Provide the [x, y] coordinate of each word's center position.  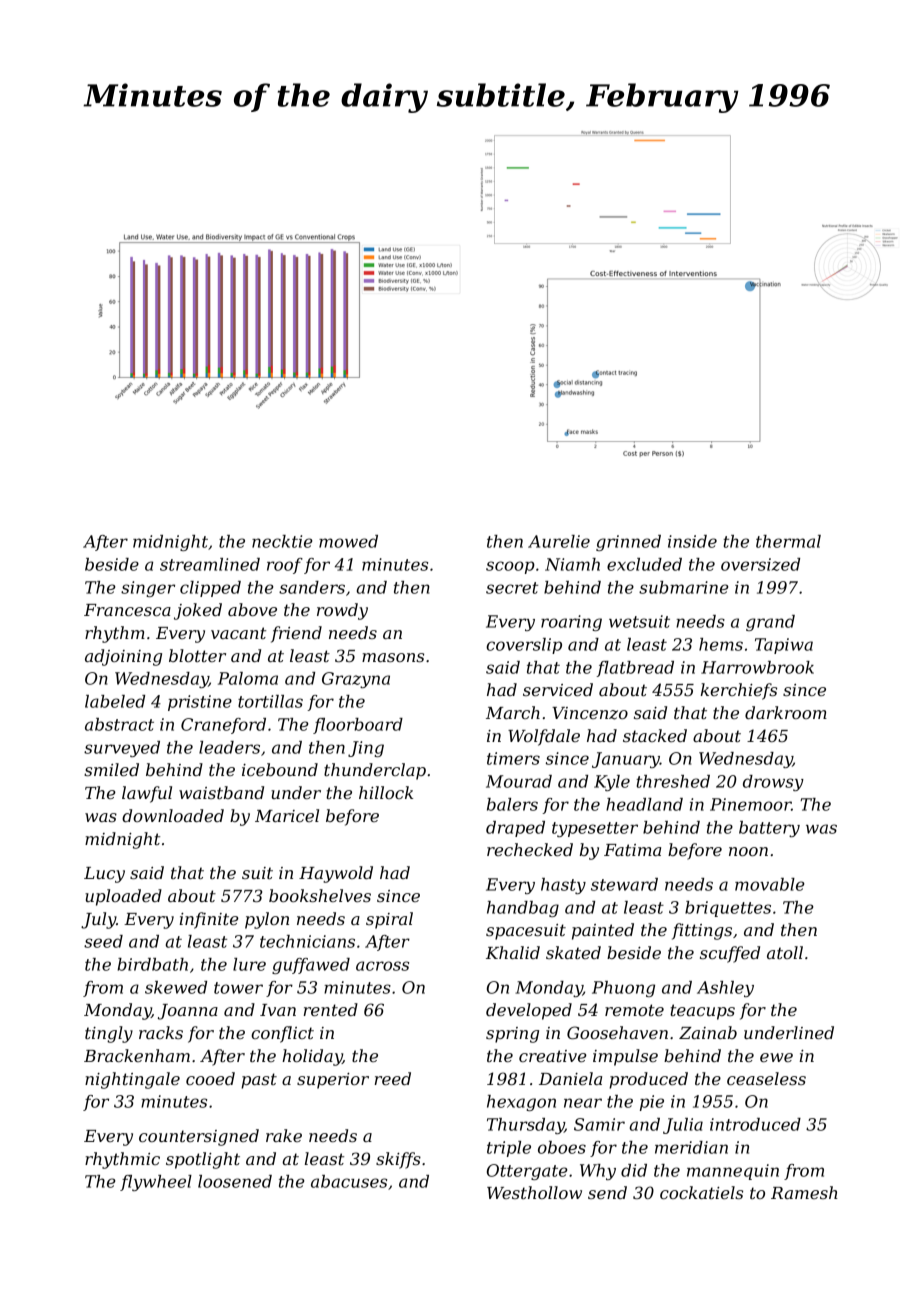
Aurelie [559, 541]
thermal [788, 541]
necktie [282, 541]
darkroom [786, 712]
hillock [386, 792]
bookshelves [320, 895]
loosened [235, 1181]
